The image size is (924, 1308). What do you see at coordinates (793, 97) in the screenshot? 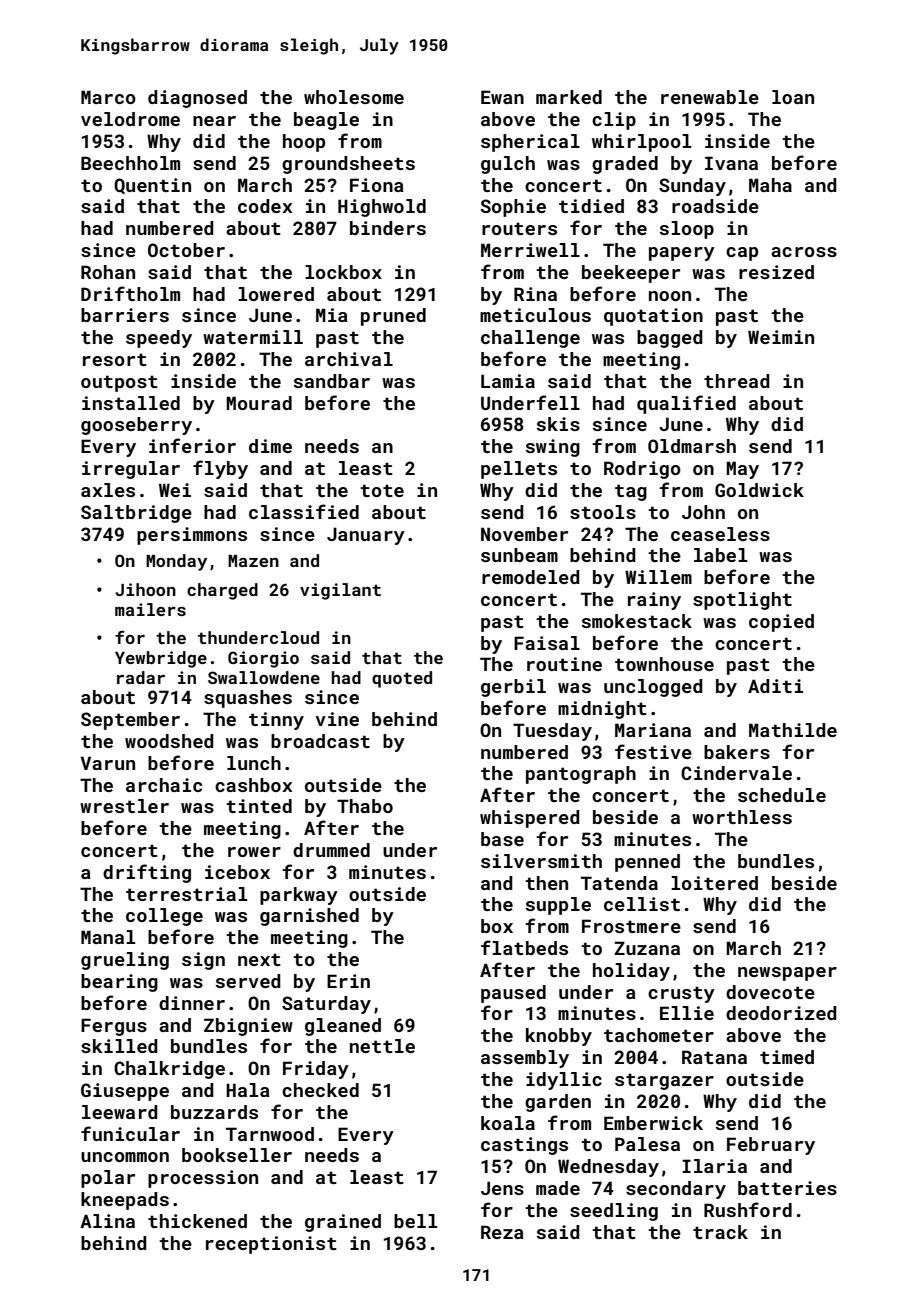
I see `loan` at bounding box center [793, 97].
